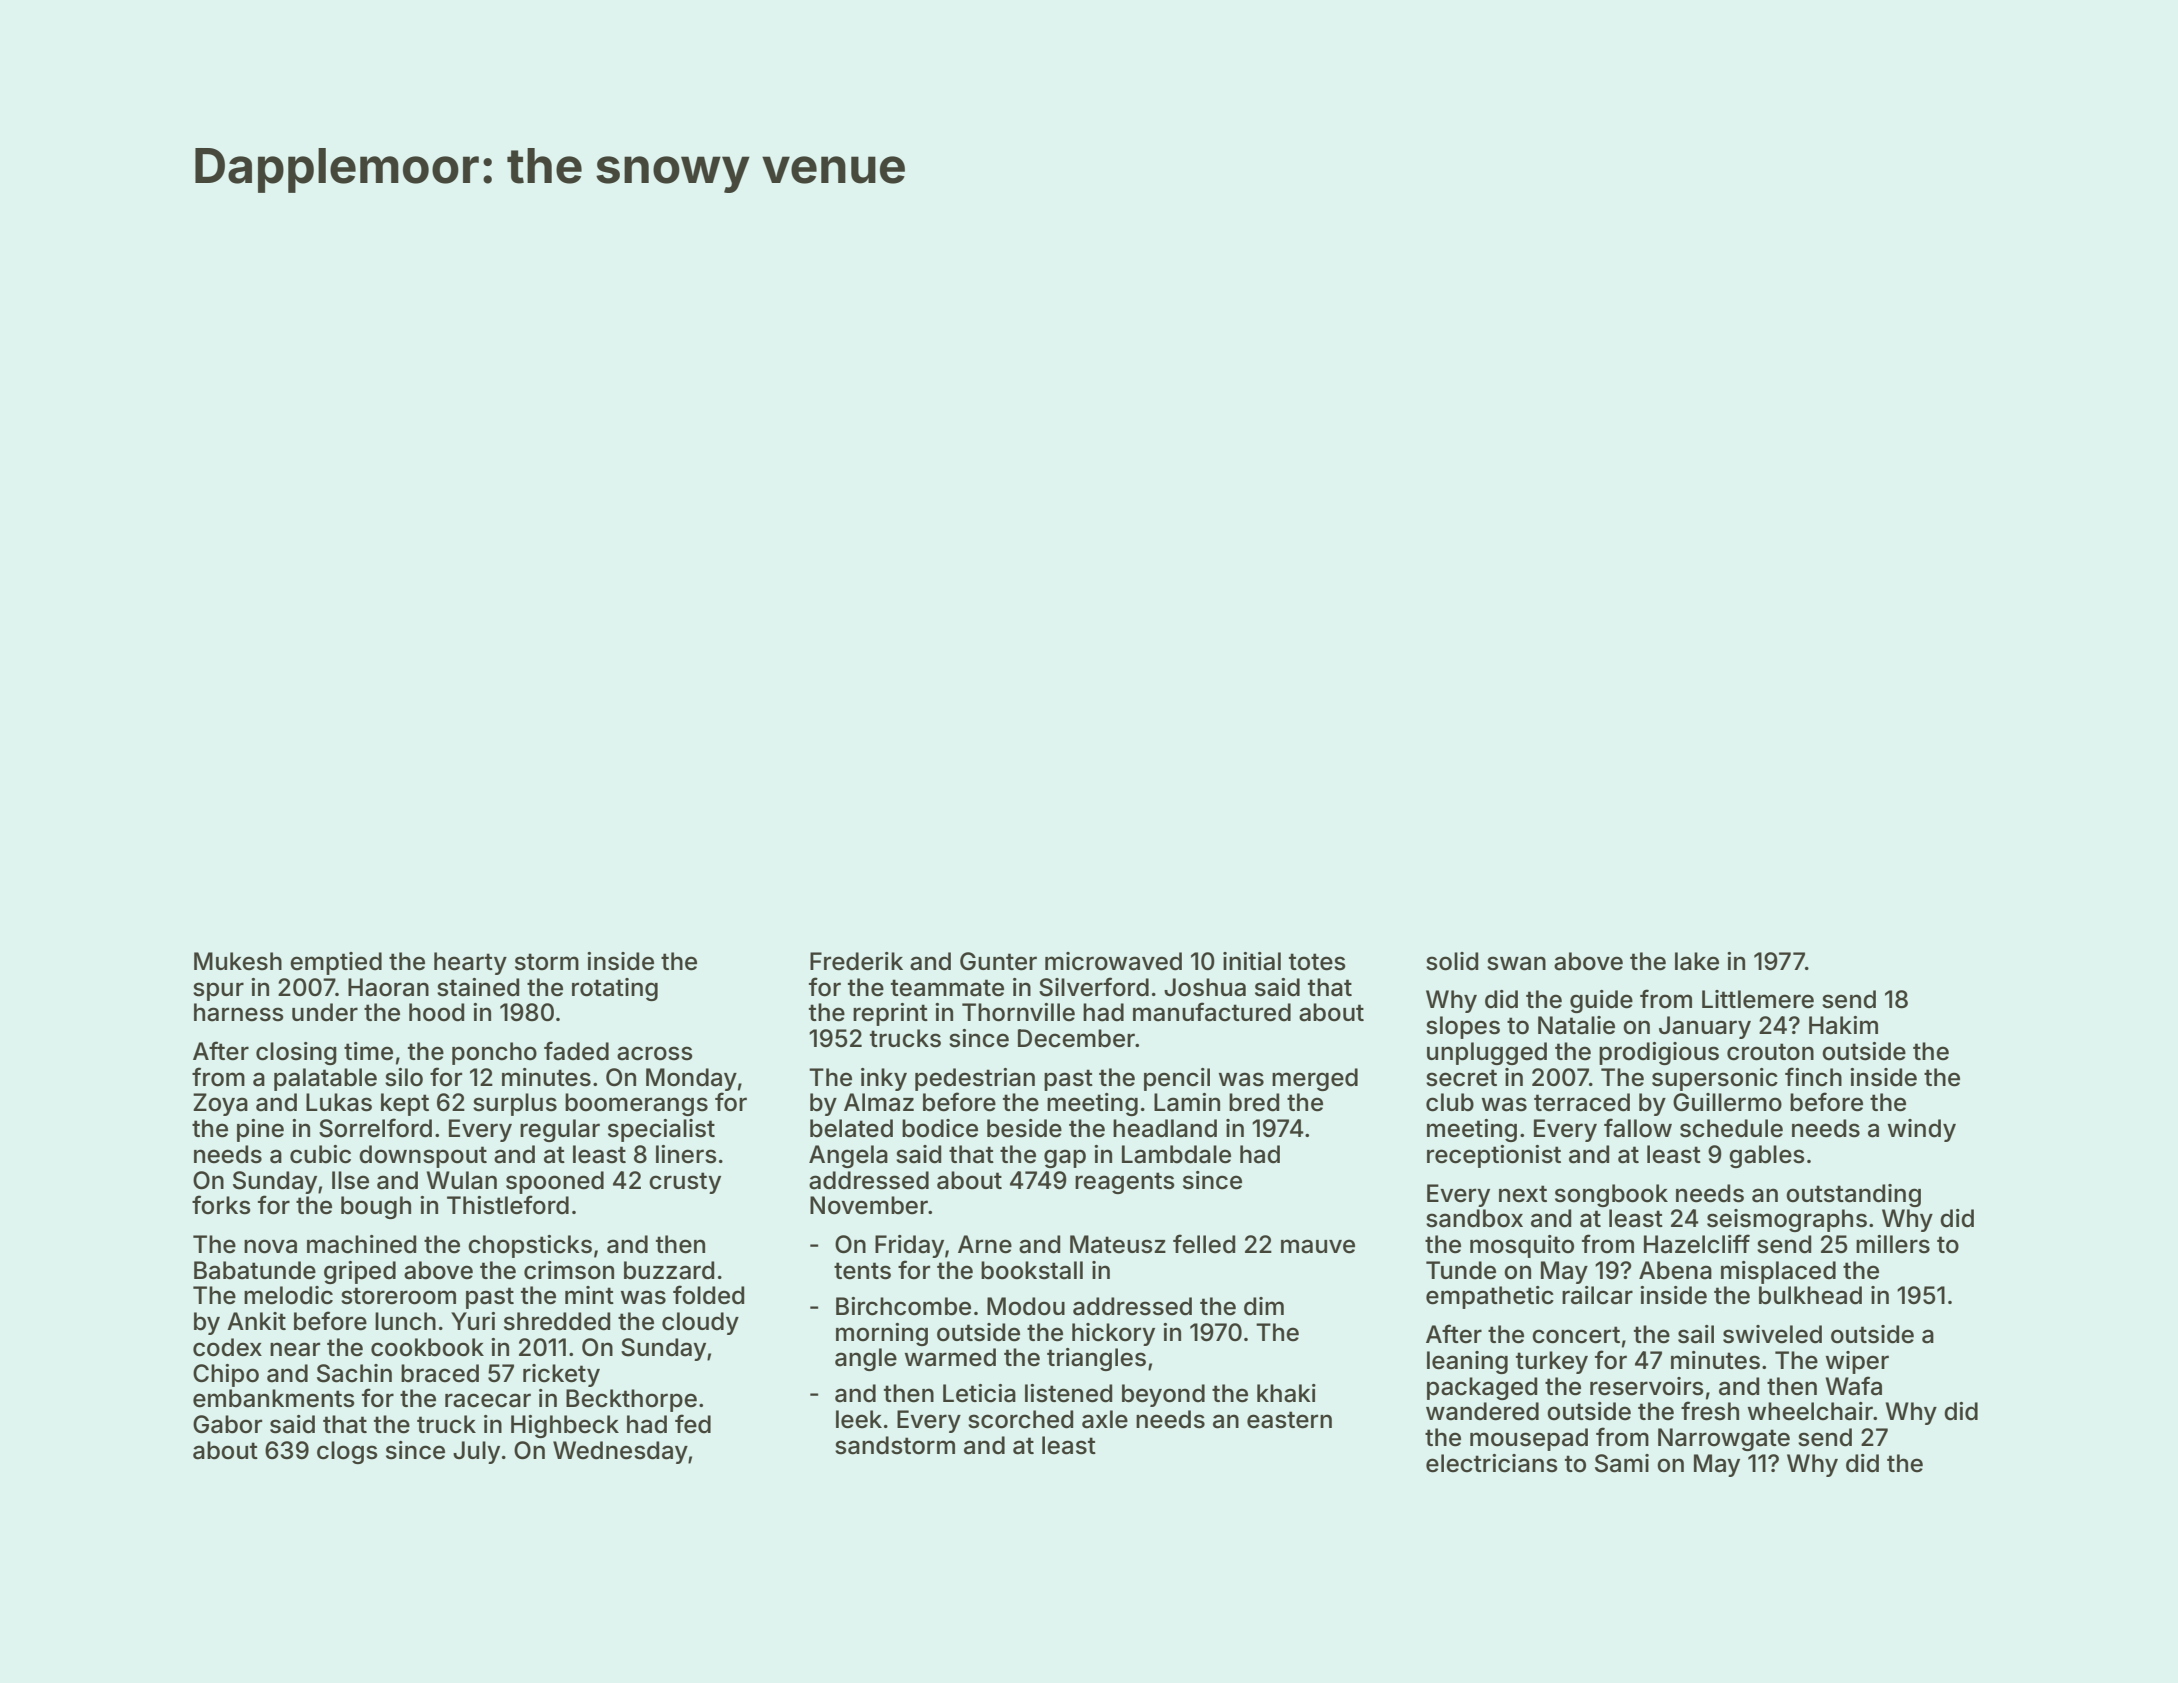 The width and height of the screenshot is (2178, 1683). I want to click on downspout, so click(423, 1156).
